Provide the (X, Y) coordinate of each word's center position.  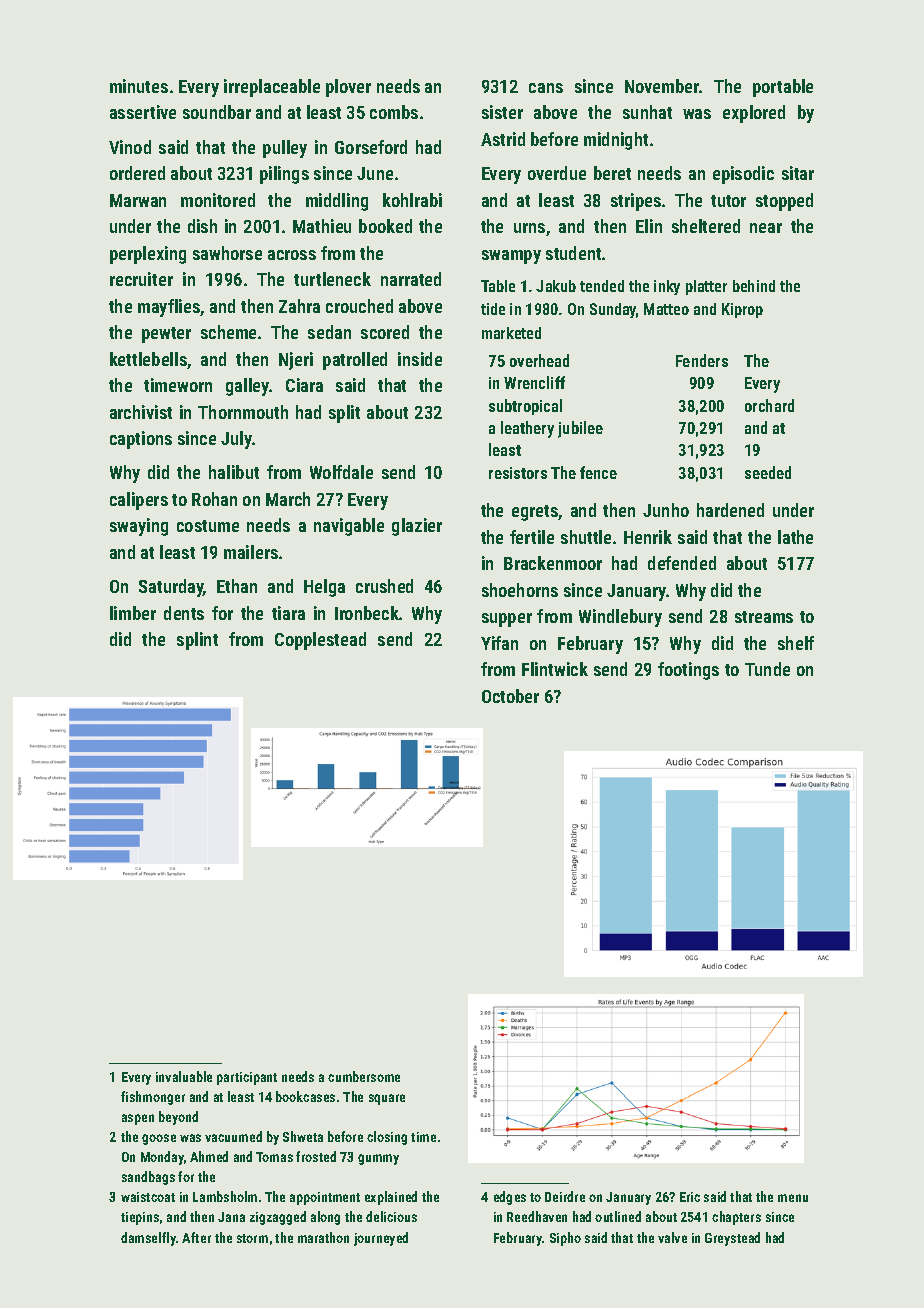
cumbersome (364, 1076)
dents (184, 613)
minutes (139, 86)
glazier (417, 527)
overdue (557, 173)
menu (793, 1198)
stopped (784, 202)
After (196, 1237)
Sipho (565, 1239)
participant (247, 1078)
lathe (795, 537)
